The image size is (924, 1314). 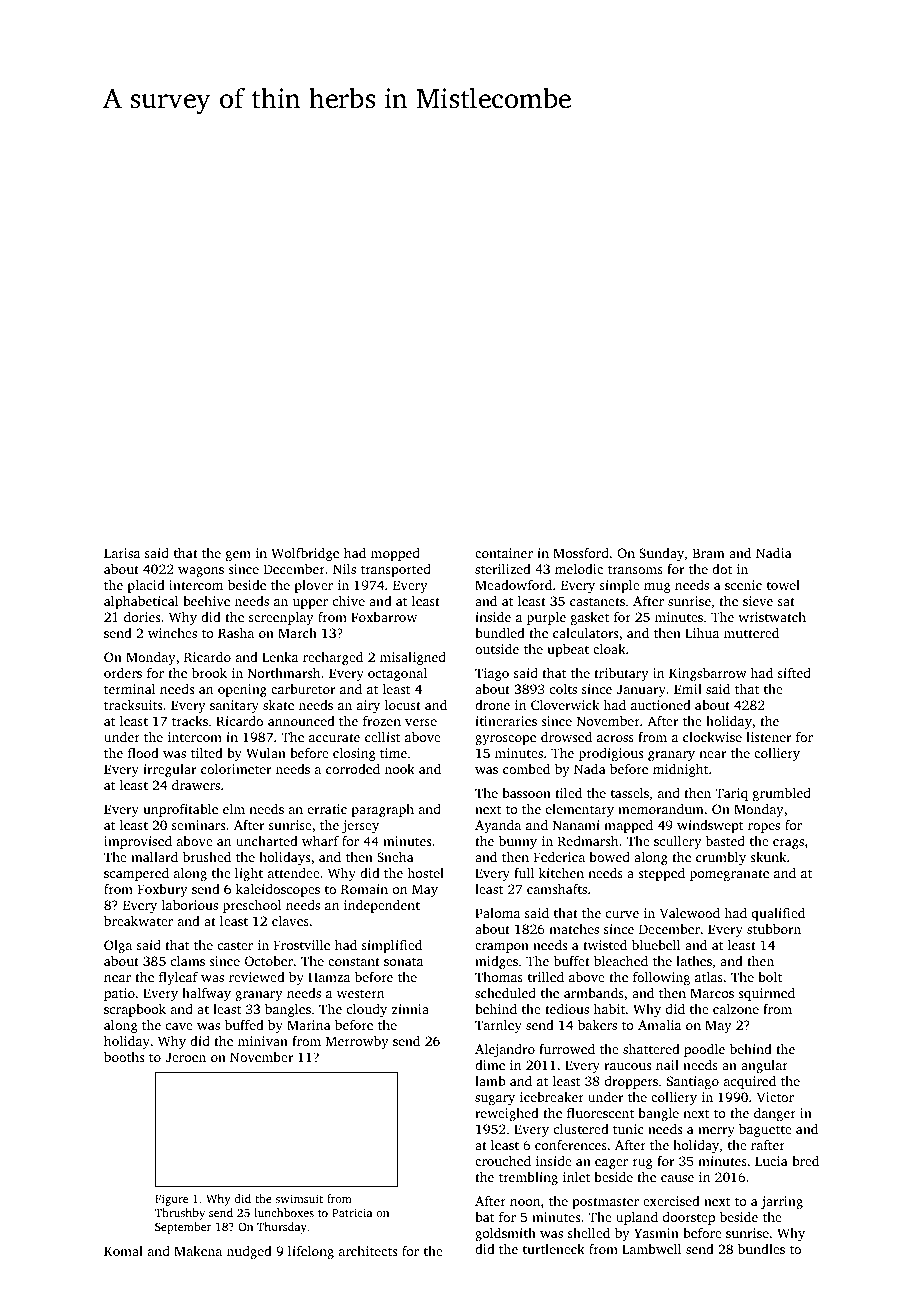 What do you see at coordinates (207, 753) in the screenshot?
I see `tilted` at bounding box center [207, 753].
